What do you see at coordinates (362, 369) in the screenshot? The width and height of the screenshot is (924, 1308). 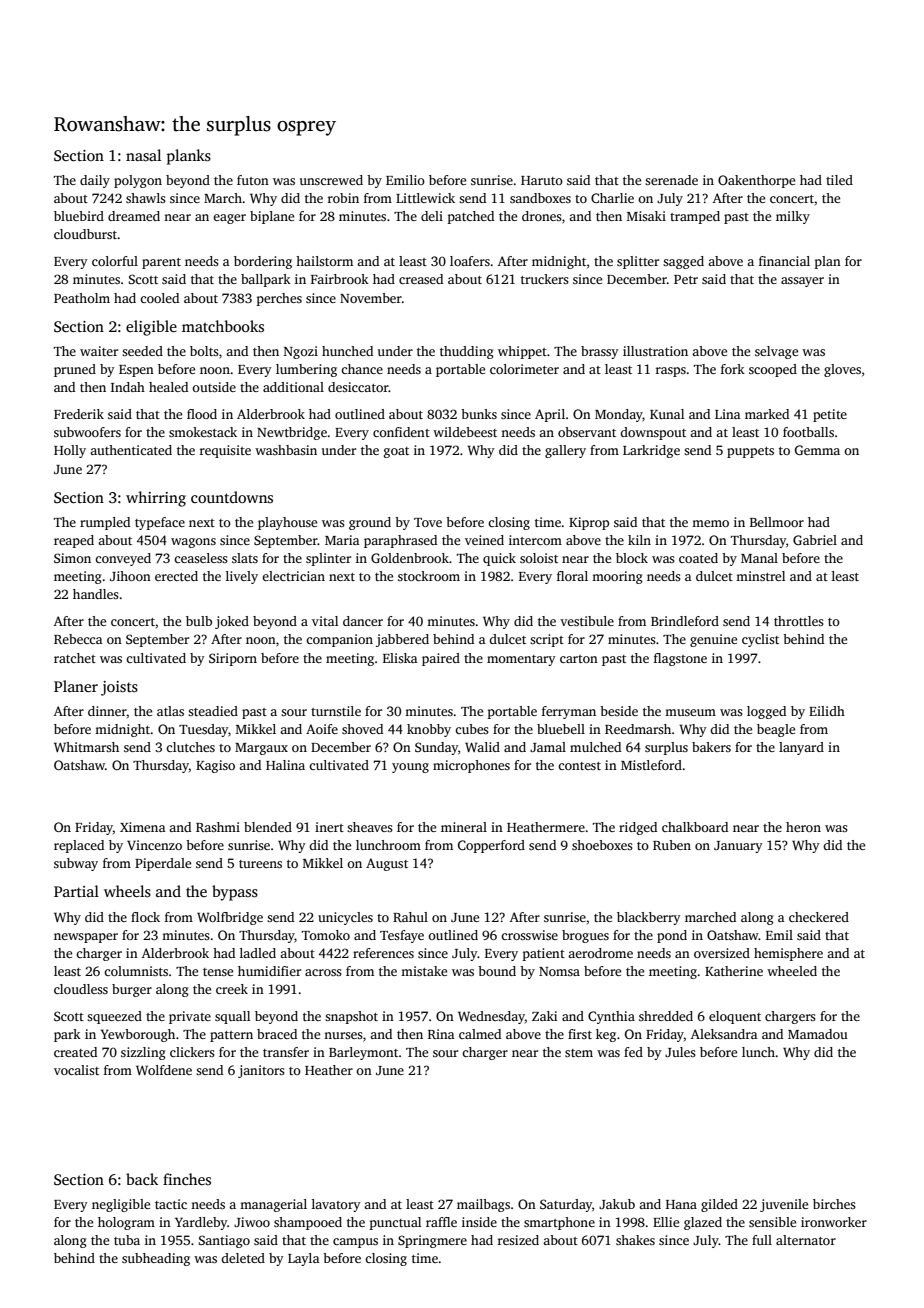 I see `chance` at bounding box center [362, 369].
